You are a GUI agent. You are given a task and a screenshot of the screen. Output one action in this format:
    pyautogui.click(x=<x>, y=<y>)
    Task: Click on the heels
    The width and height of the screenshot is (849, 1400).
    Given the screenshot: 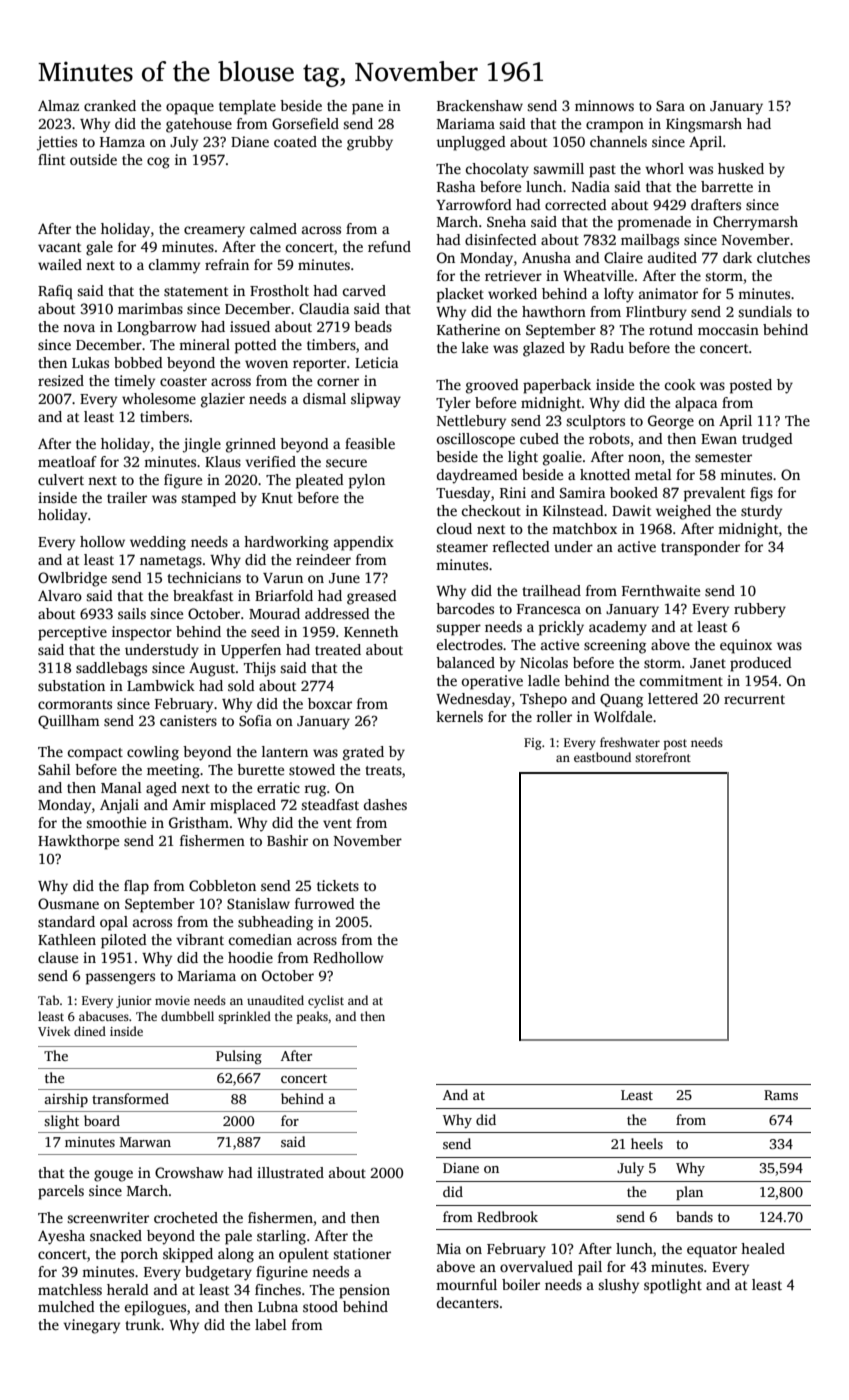 What is the action you would take?
    pyautogui.click(x=647, y=1143)
